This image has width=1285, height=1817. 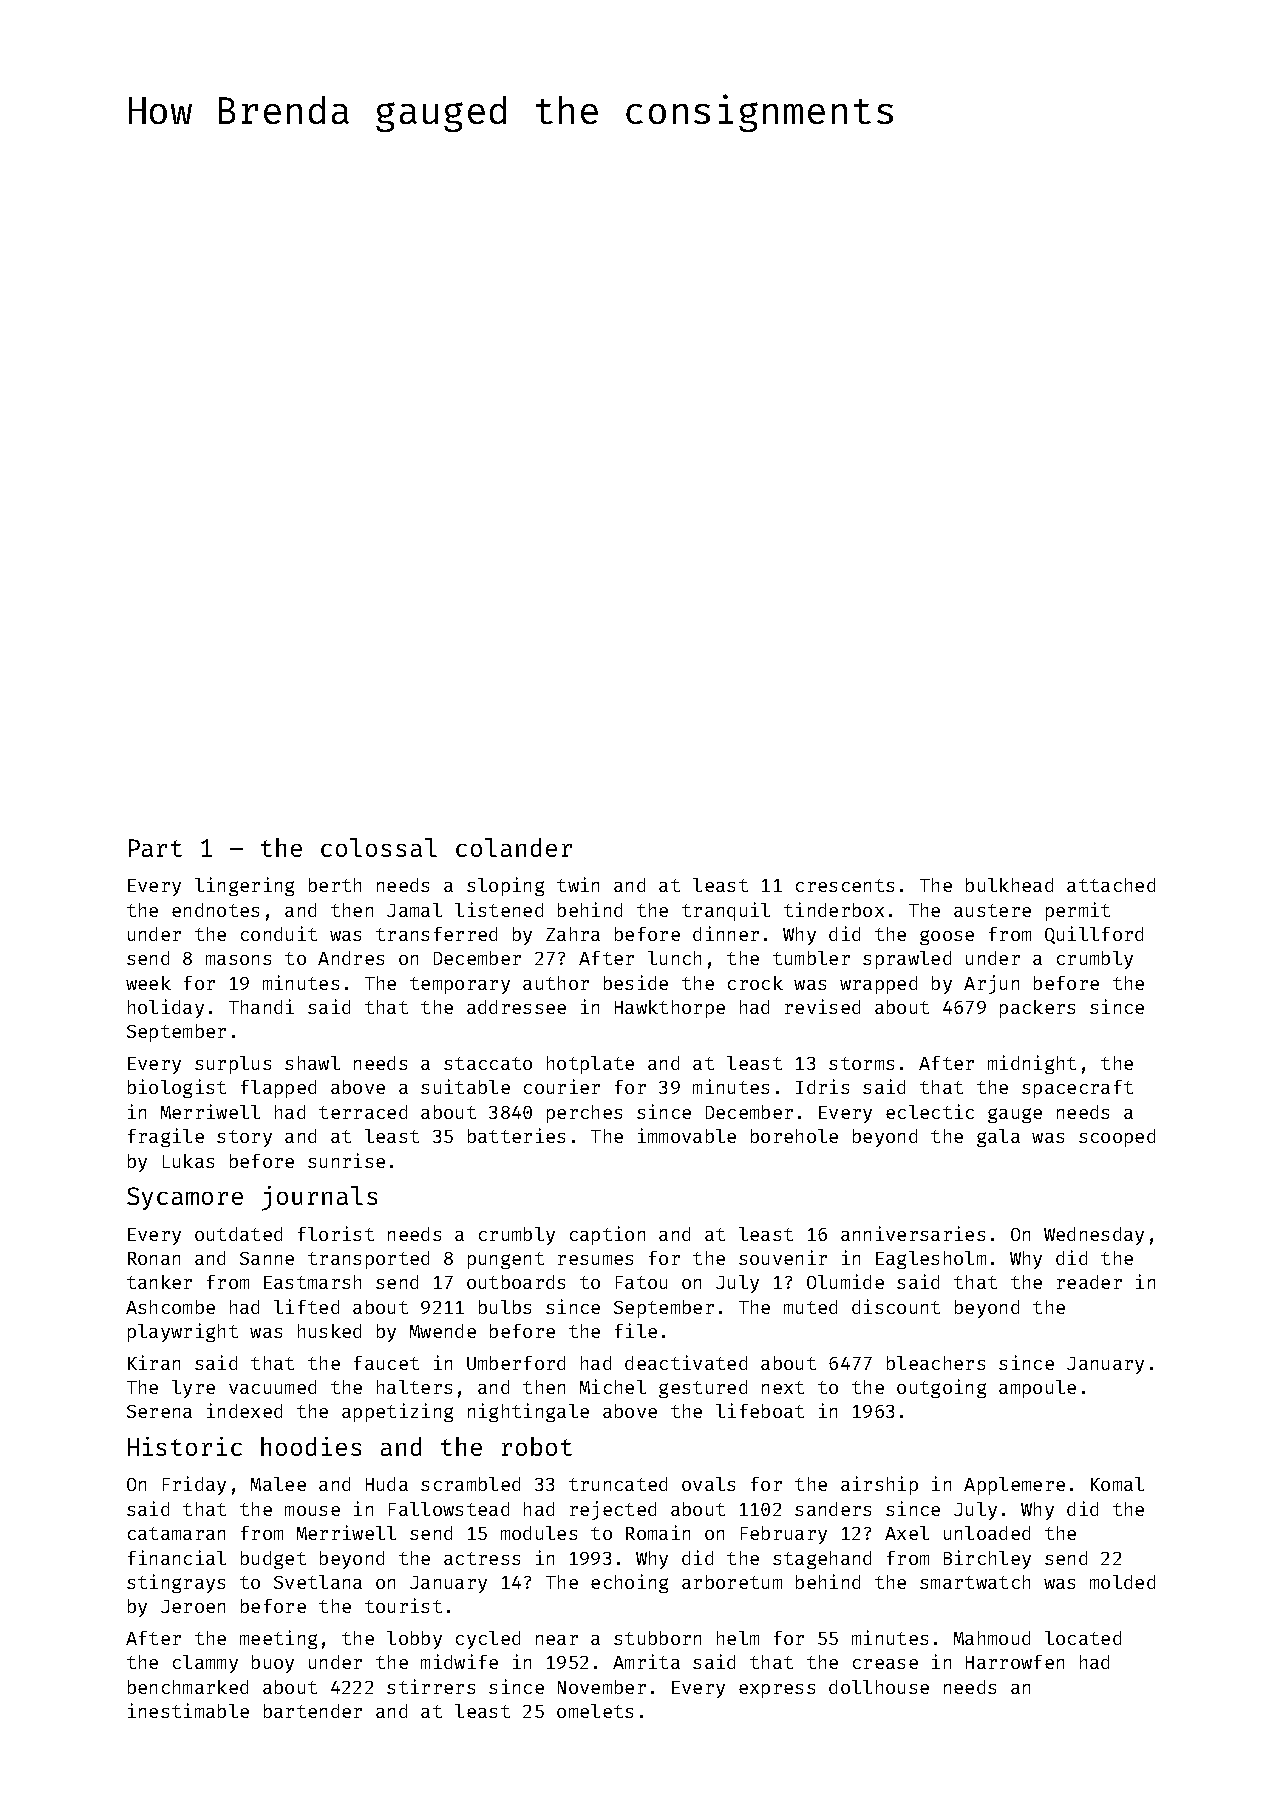 What do you see at coordinates (738, 1638) in the image?
I see `helm` at bounding box center [738, 1638].
